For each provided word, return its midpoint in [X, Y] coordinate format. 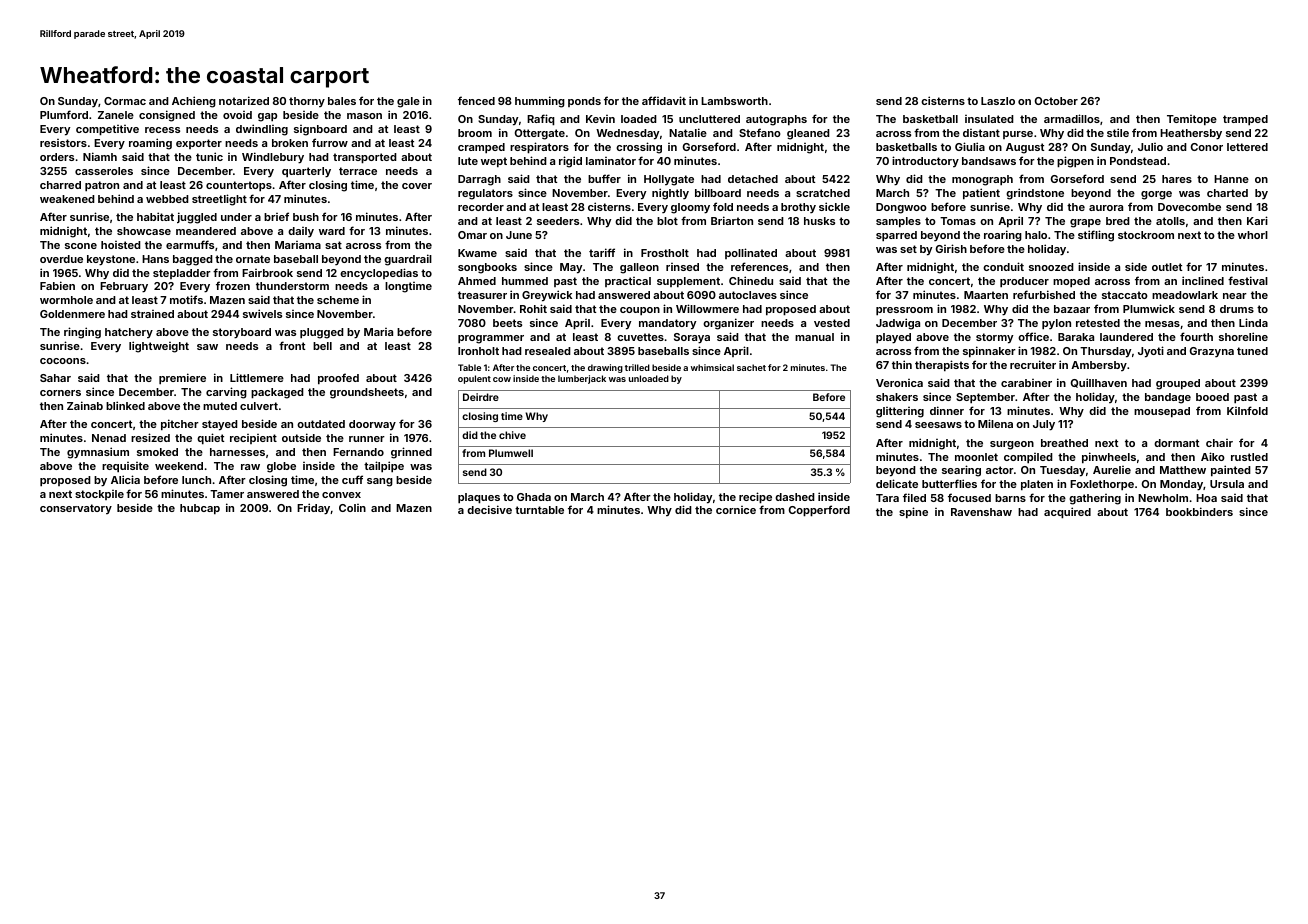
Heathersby [1191, 134]
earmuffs [190, 244]
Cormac [125, 101]
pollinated [751, 253]
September [985, 398]
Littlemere [257, 377]
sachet [751, 367]
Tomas [958, 221]
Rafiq [541, 120]
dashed [795, 497]
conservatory [76, 509]
